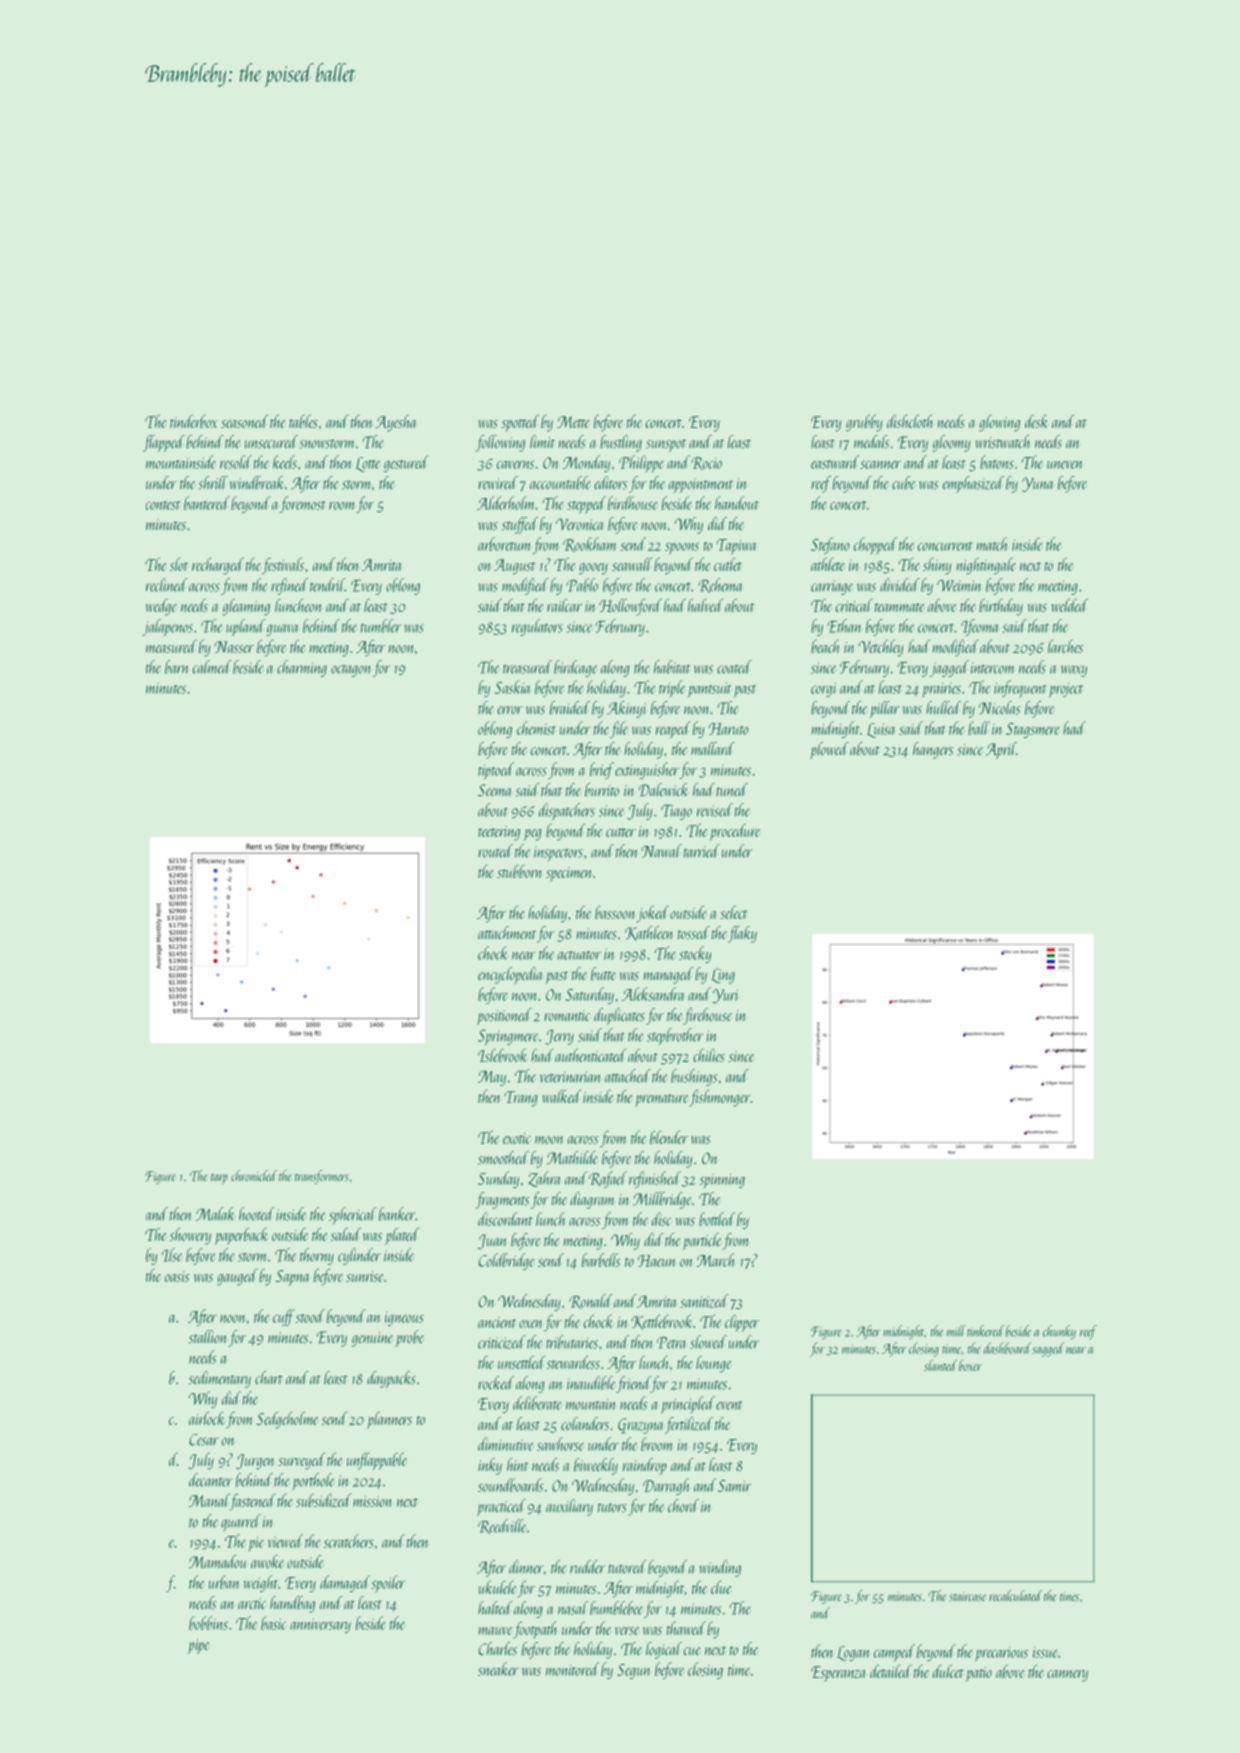 This document has height=1753, width=1240. What do you see at coordinates (213, 483) in the document?
I see `shrill` at bounding box center [213, 483].
